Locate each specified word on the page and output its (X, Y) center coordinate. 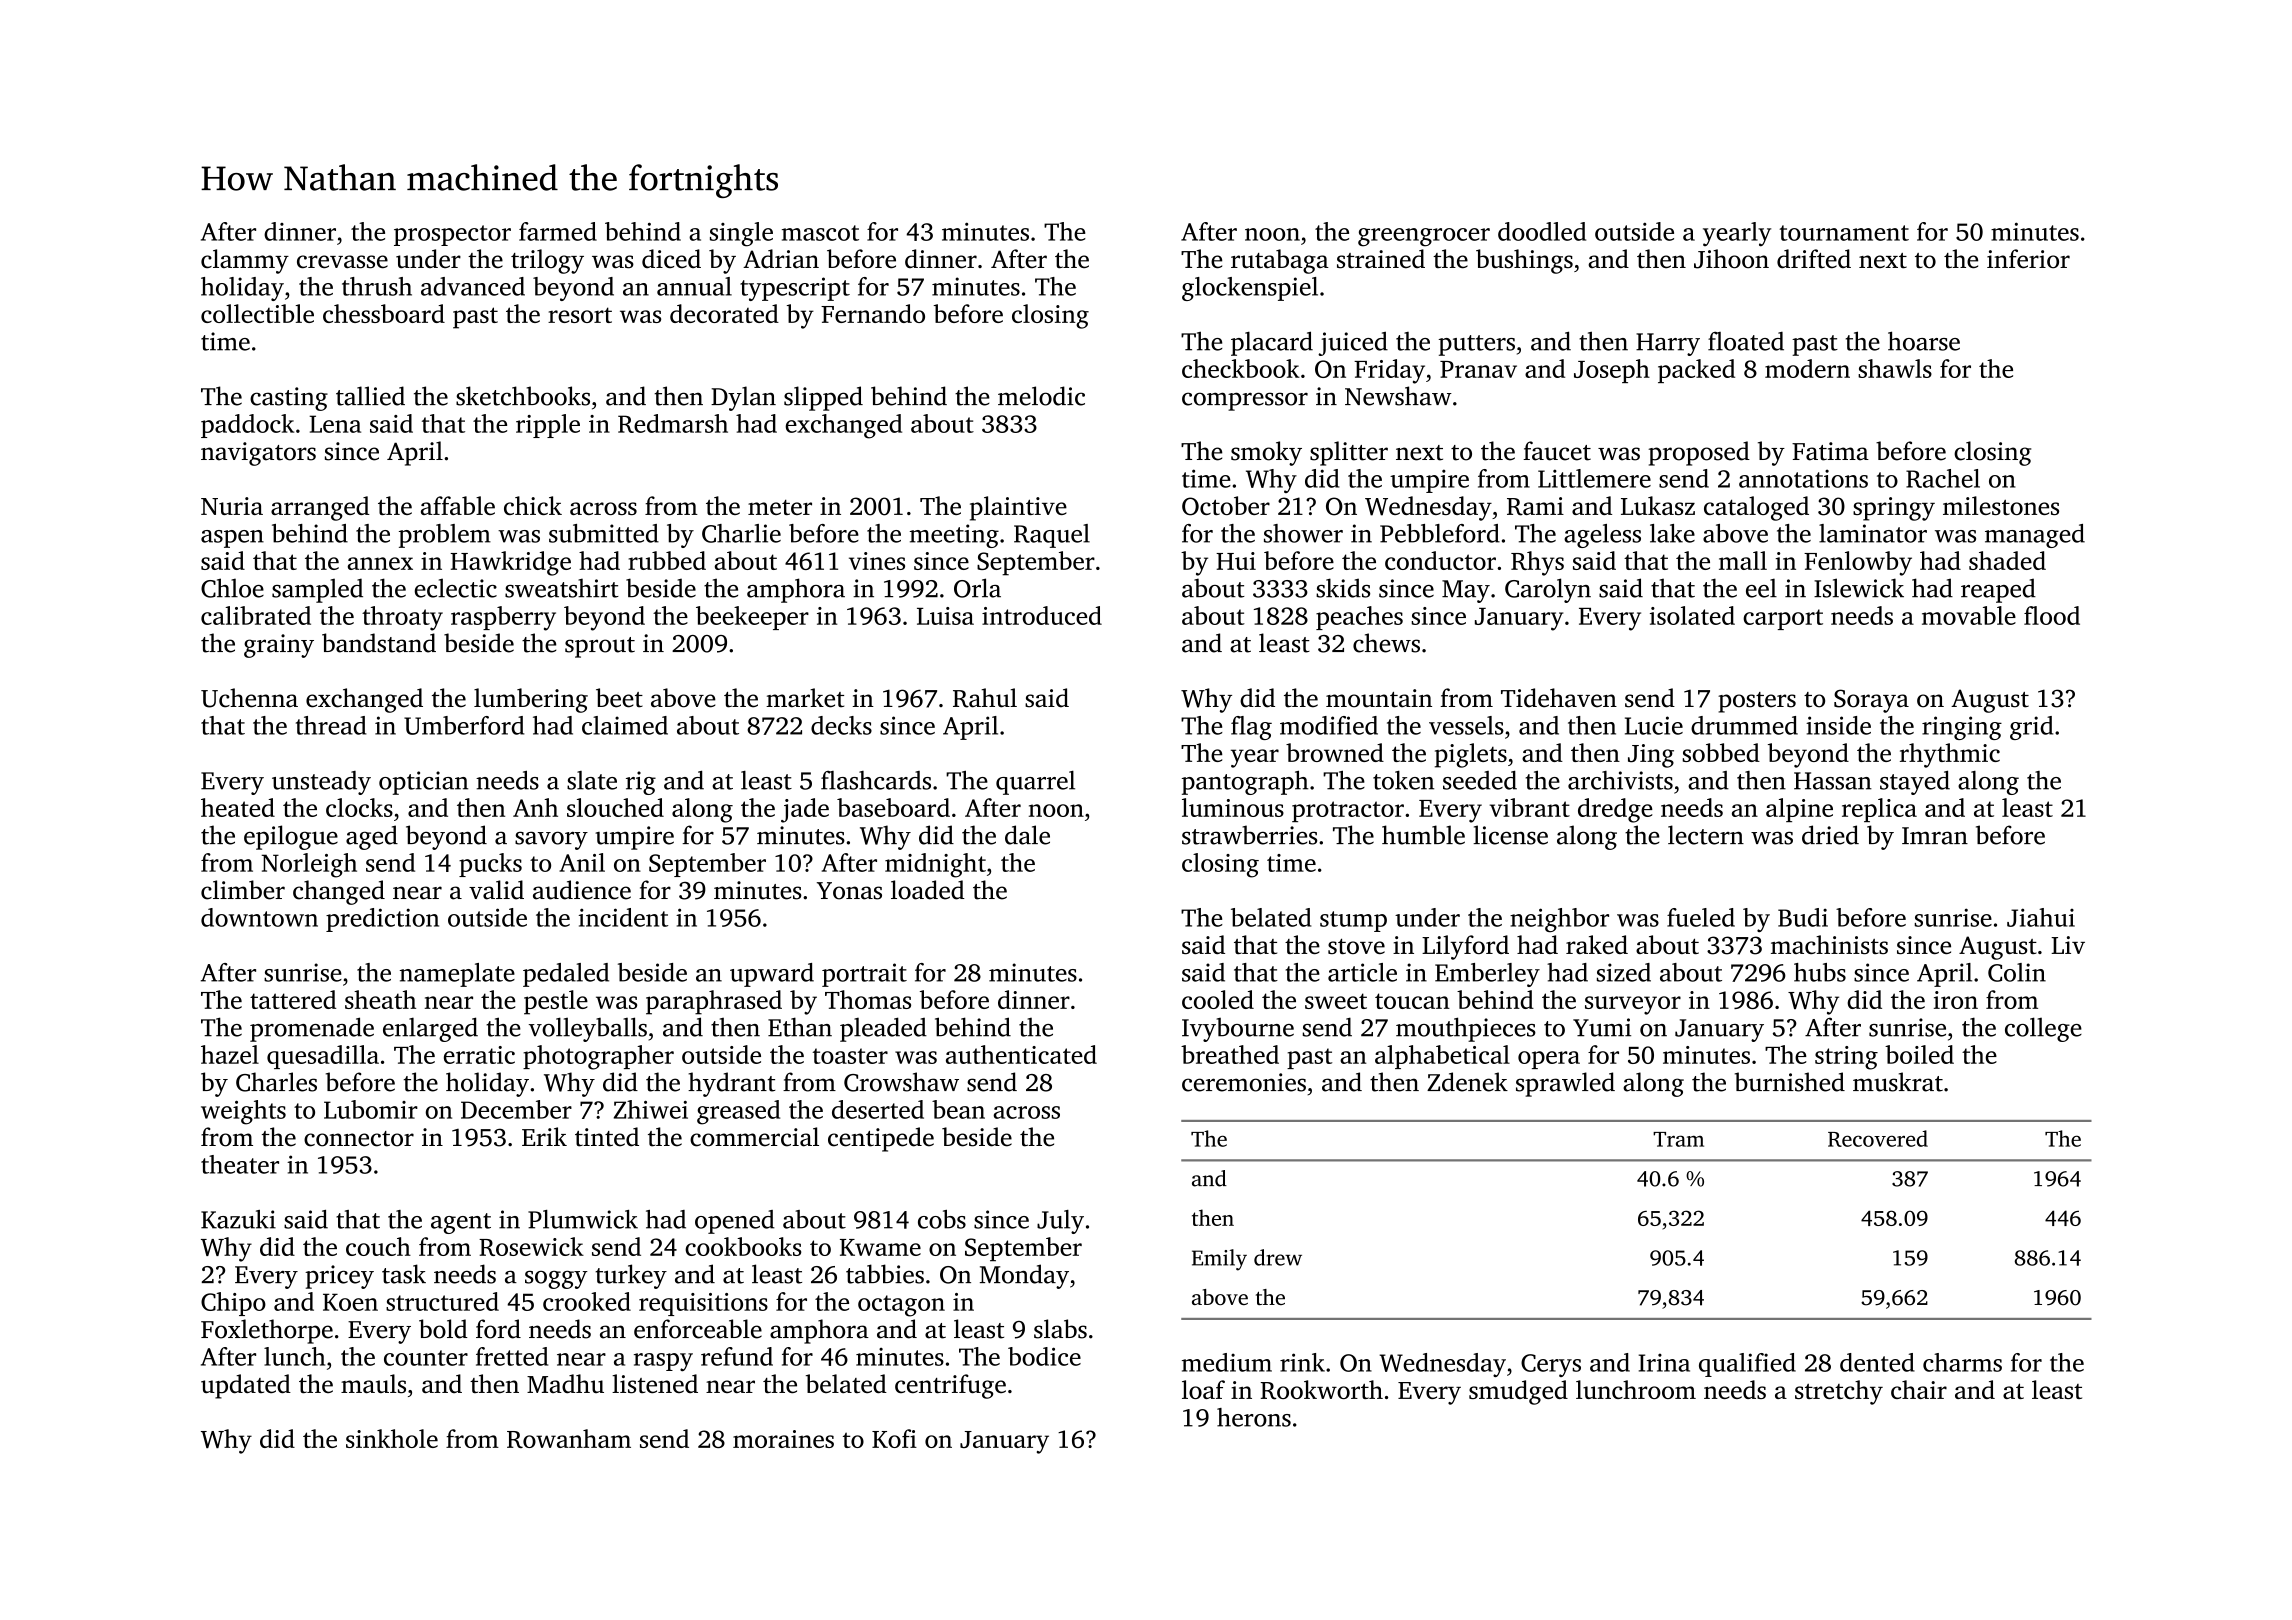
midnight (935, 865)
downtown (259, 917)
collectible (257, 313)
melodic (1041, 396)
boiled (1919, 1054)
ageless (1602, 536)
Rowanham (569, 1438)
